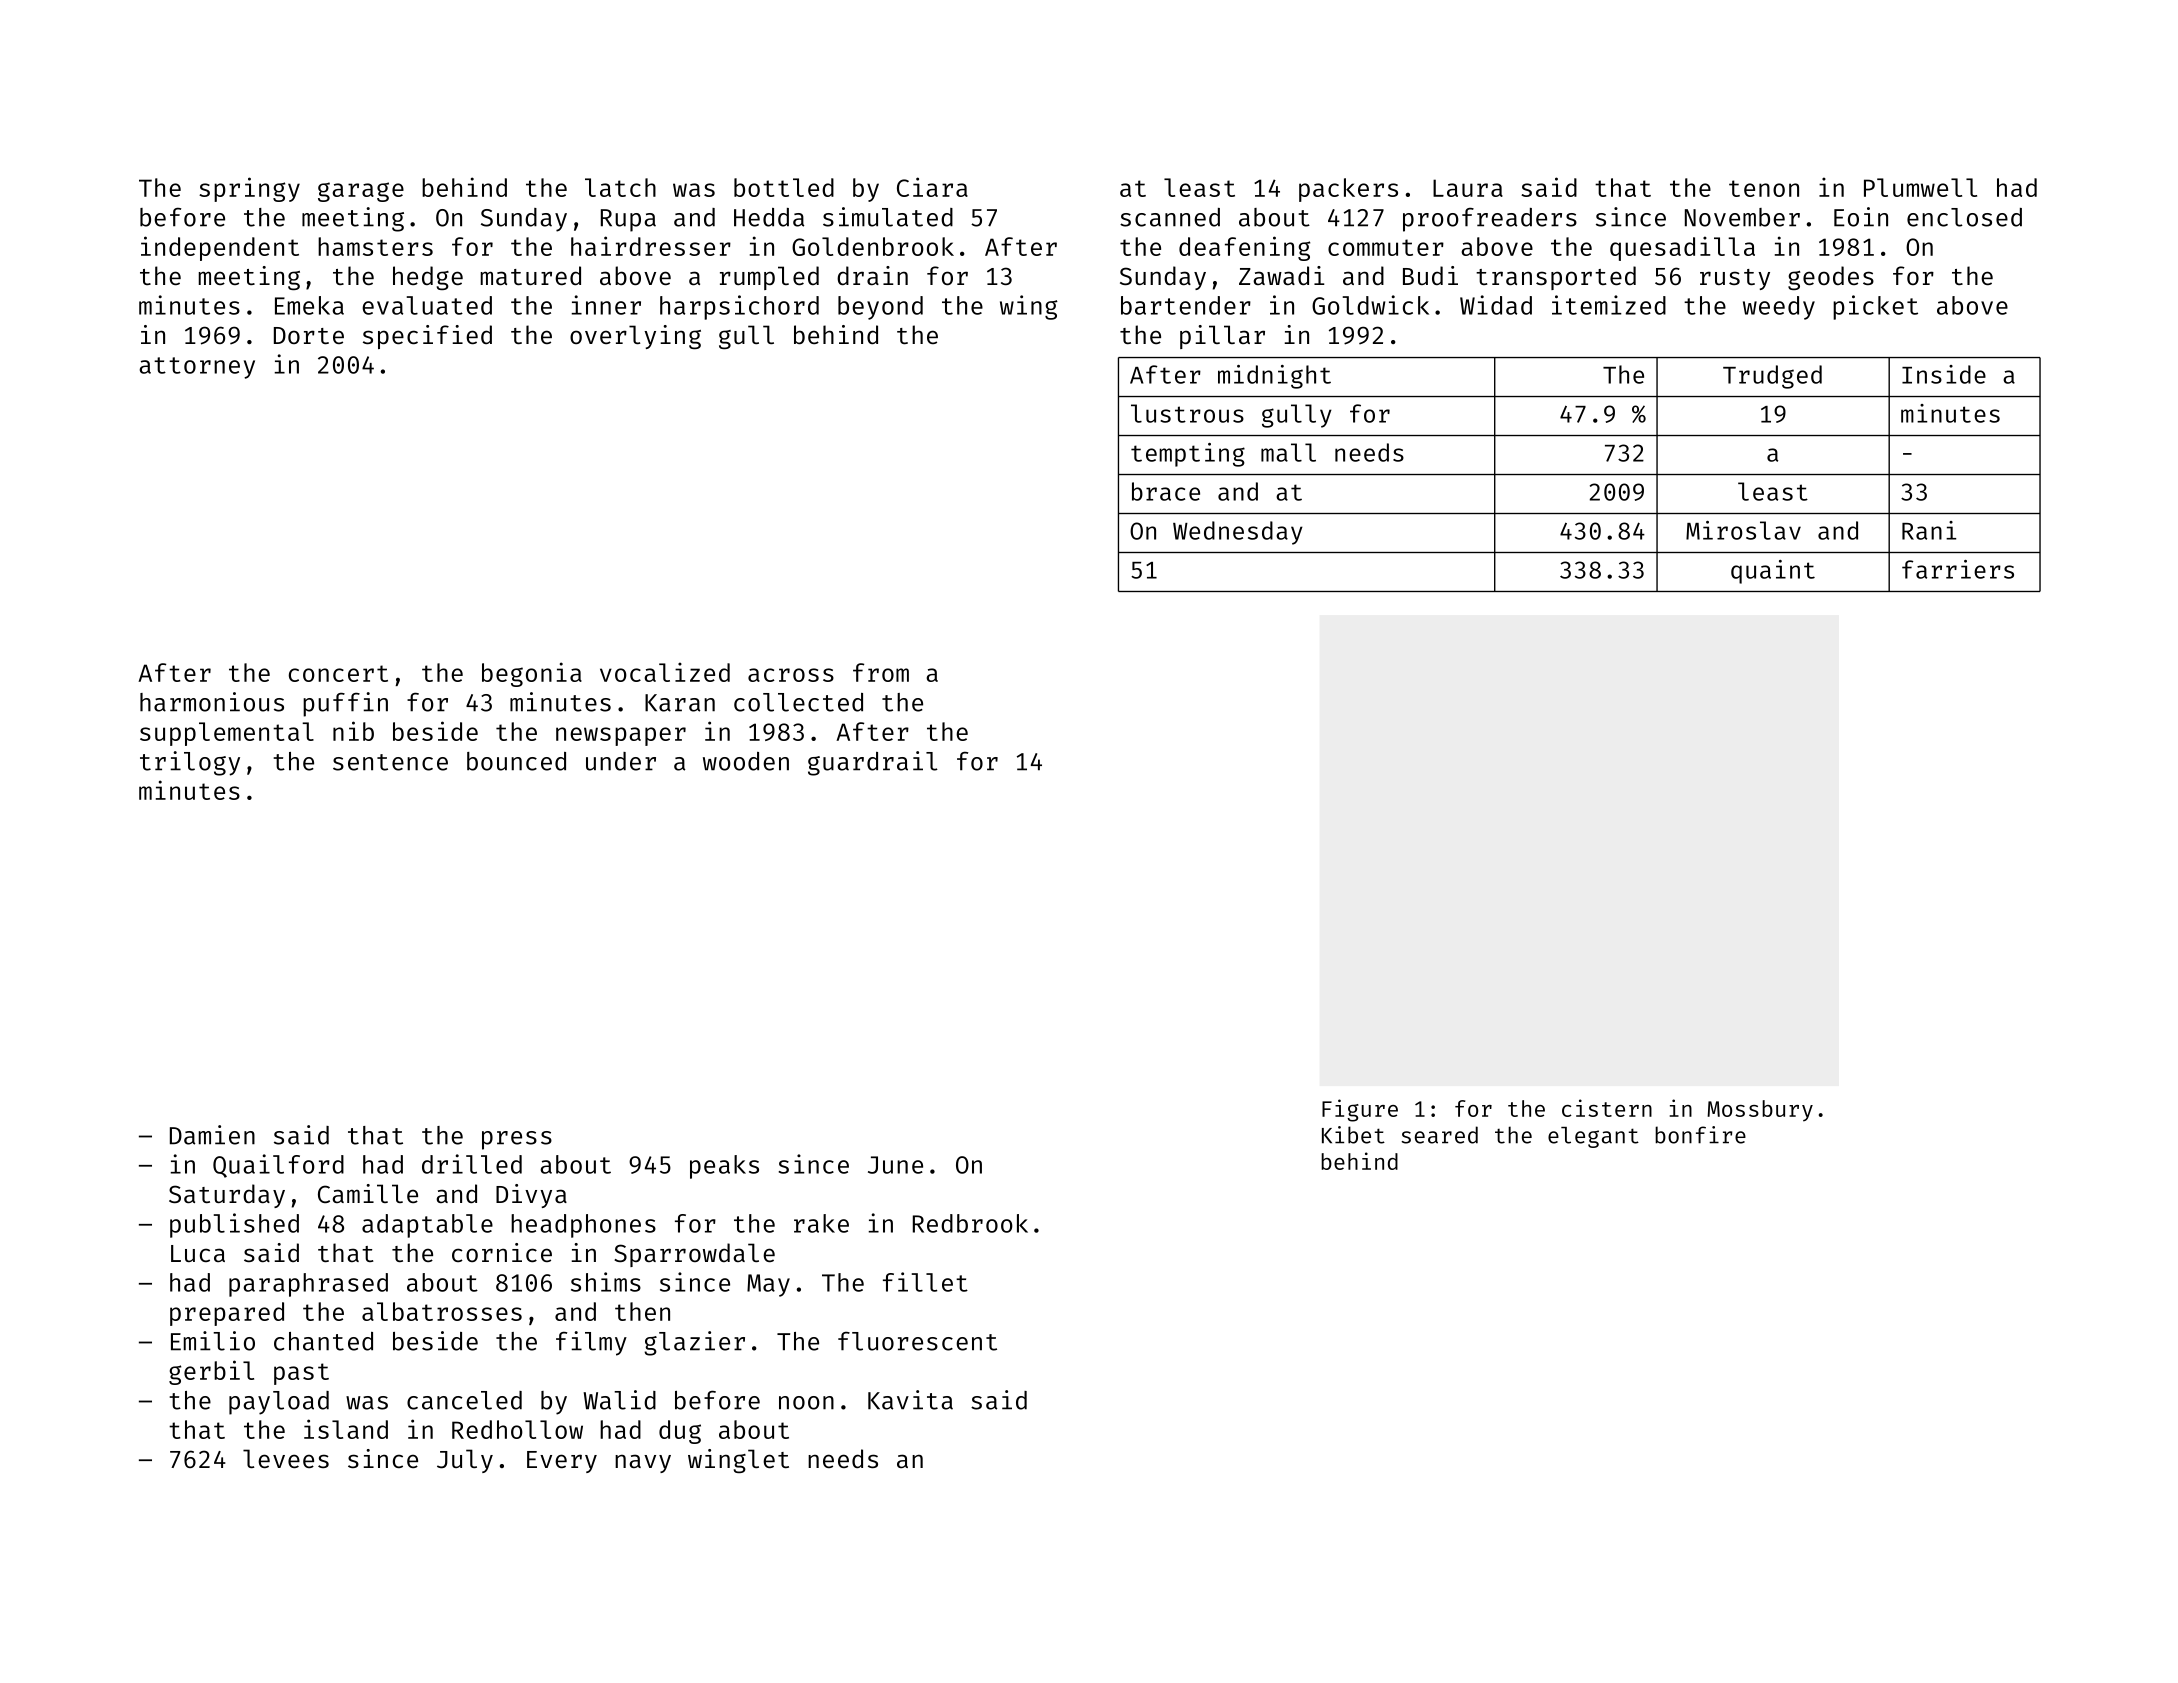  Describe the element at coordinates (1760, 1111) in the document. I see `Mossbury` at that location.
